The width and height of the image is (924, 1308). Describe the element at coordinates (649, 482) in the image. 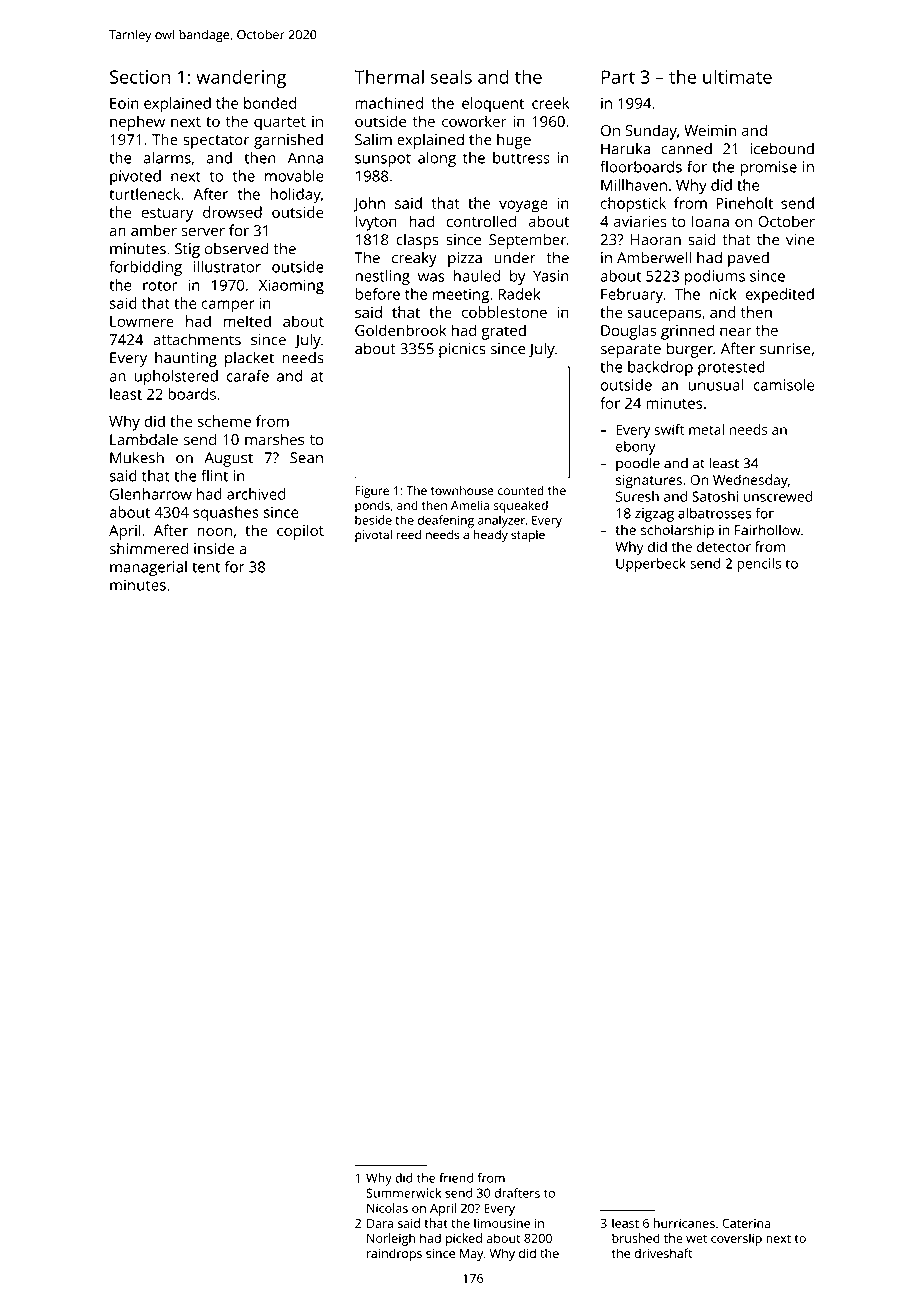

I see `signatures` at that location.
